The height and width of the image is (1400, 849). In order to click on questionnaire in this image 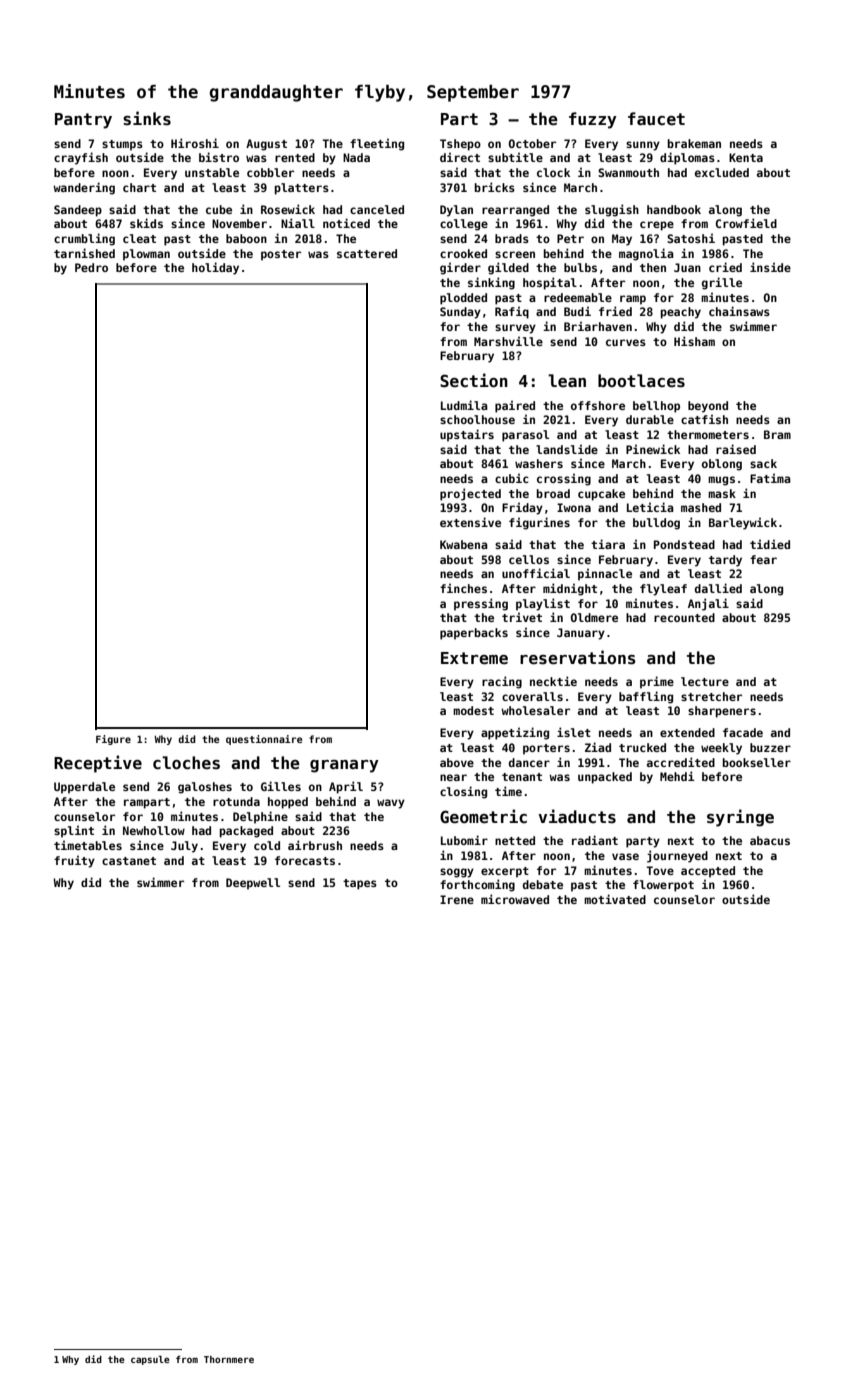, I will do `click(264, 740)`.
